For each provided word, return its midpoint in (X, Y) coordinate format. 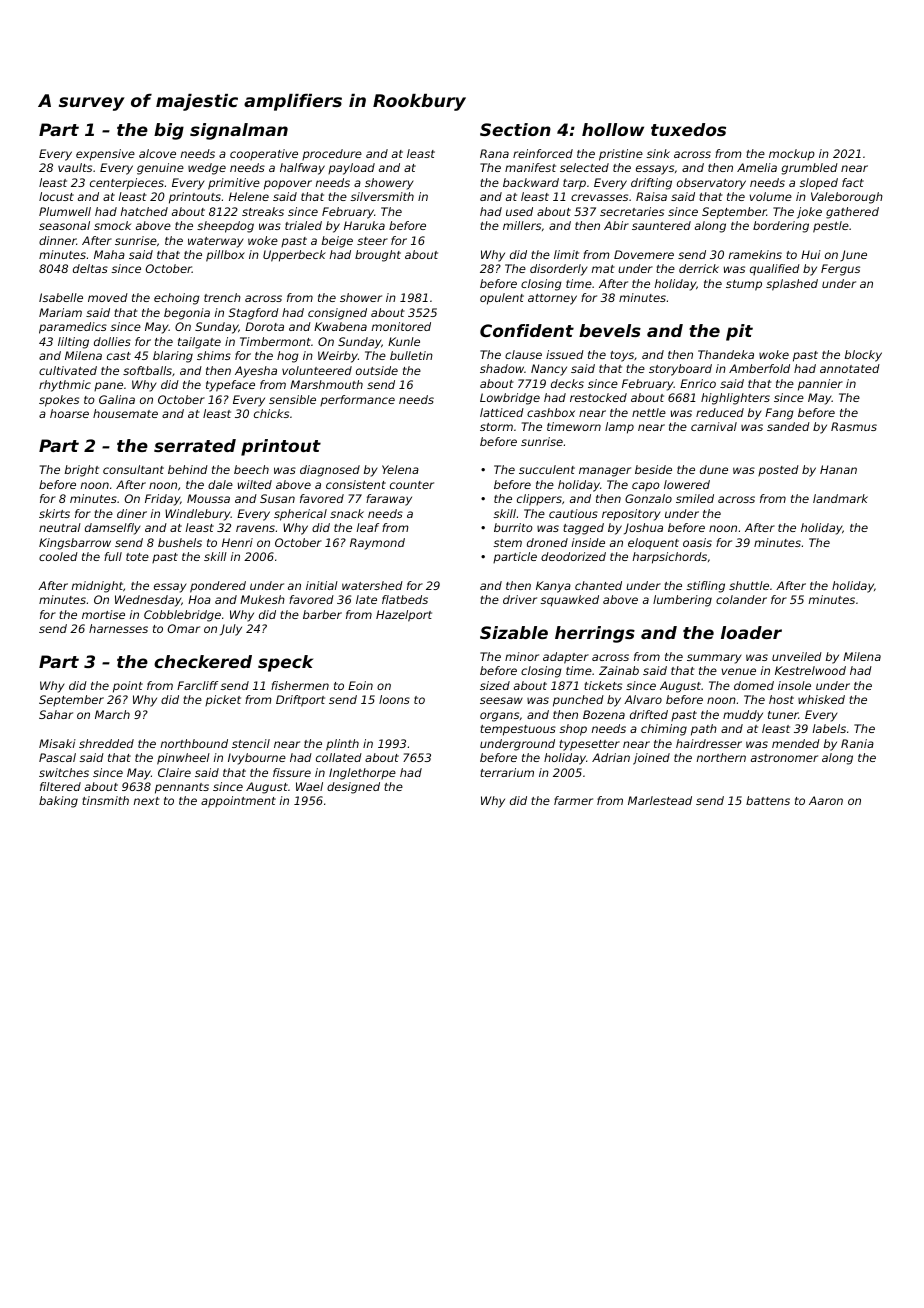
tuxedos (688, 129)
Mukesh (262, 599)
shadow (502, 368)
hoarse (69, 413)
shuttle (749, 585)
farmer (573, 800)
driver (520, 599)
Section (515, 129)
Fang (779, 414)
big (169, 131)
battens (768, 800)
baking (58, 802)
